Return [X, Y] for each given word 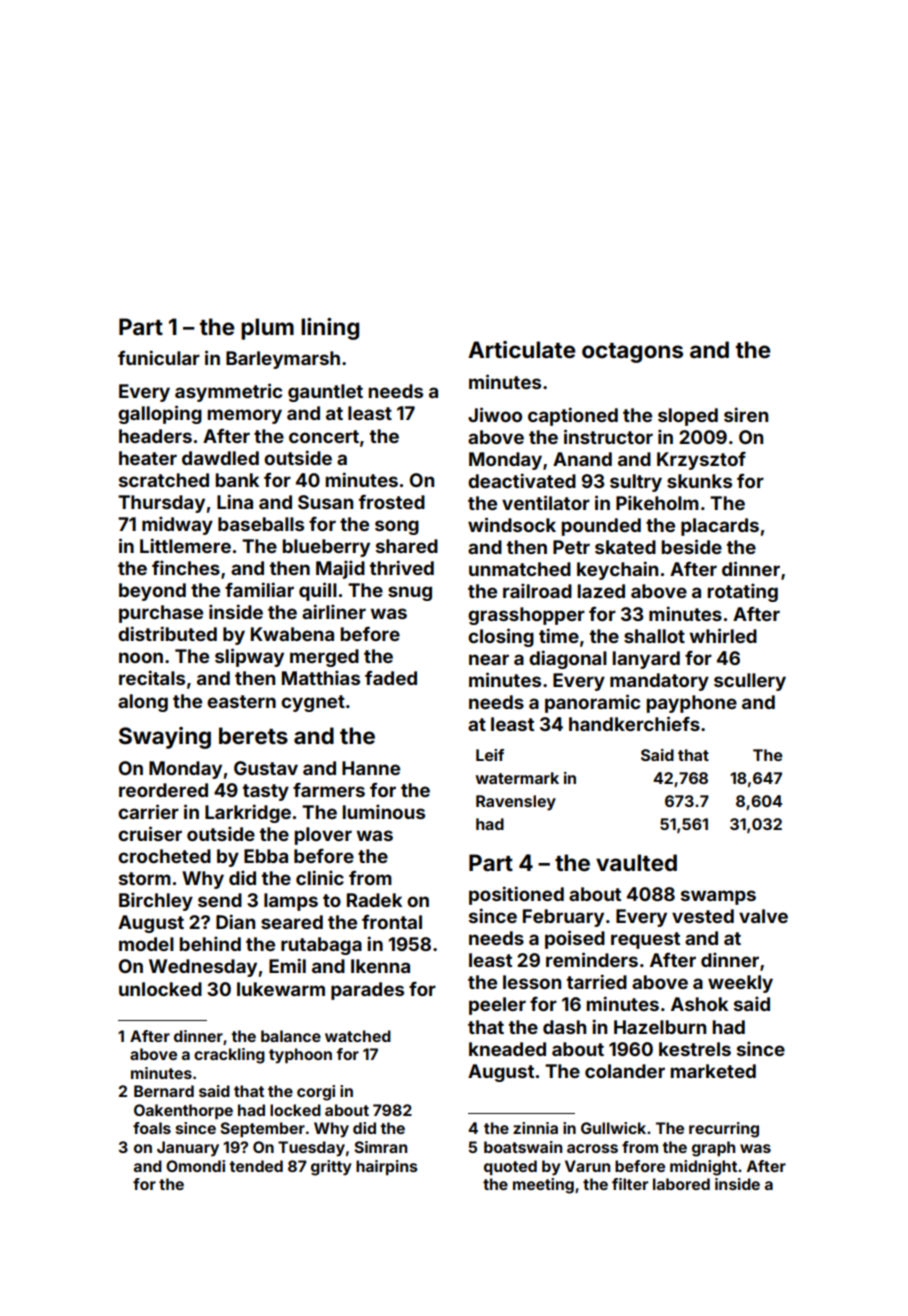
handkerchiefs [634, 723]
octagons [632, 353]
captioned [573, 416]
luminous [383, 811]
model [146, 944]
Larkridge [248, 813]
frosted [392, 502]
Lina [235, 501]
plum [267, 329]
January [188, 1149]
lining [330, 329]
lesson [532, 982]
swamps [718, 897]
